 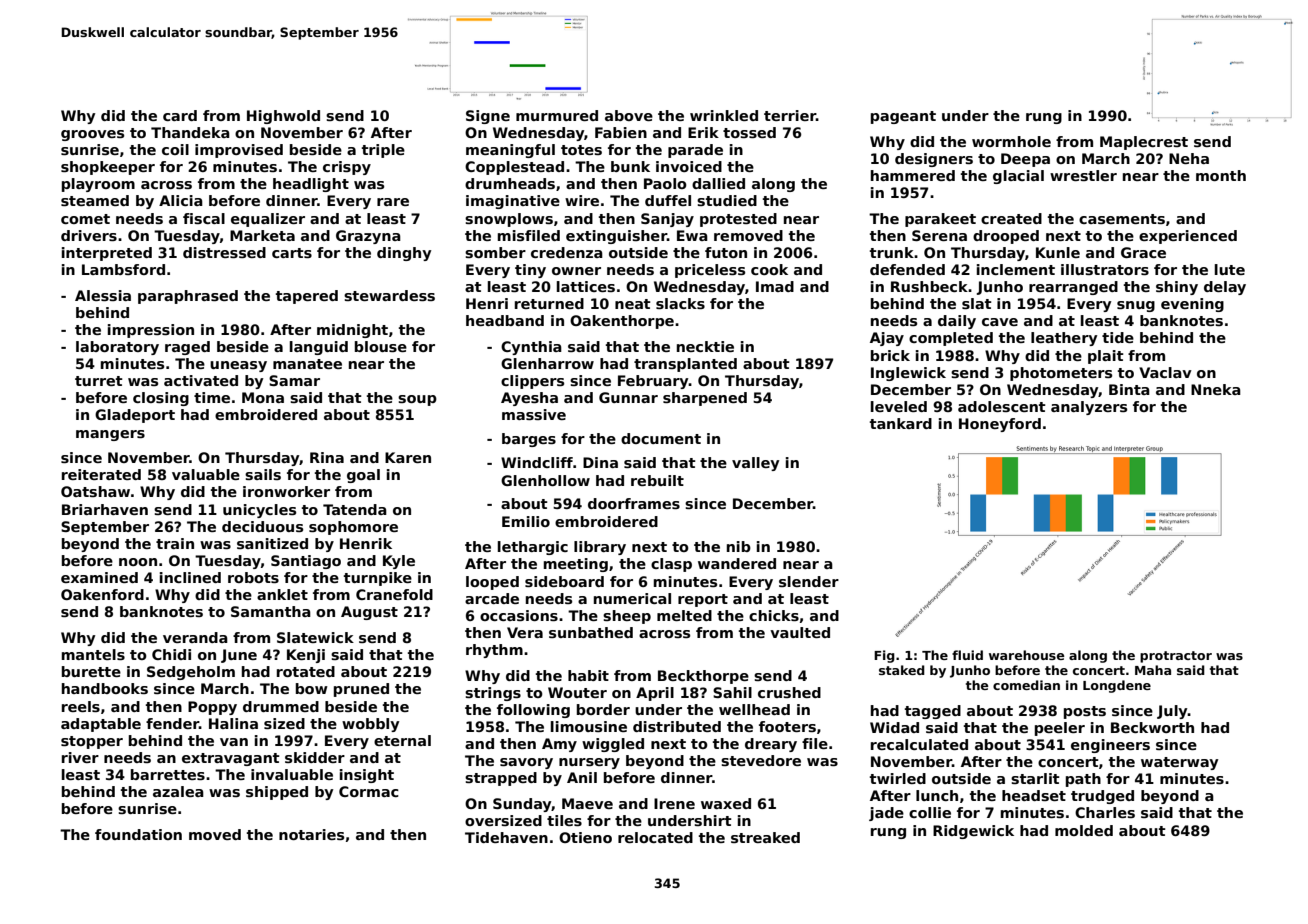 What do you see at coordinates (180, 115) in the image?
I see `card` at bounding box center [180, 115].
